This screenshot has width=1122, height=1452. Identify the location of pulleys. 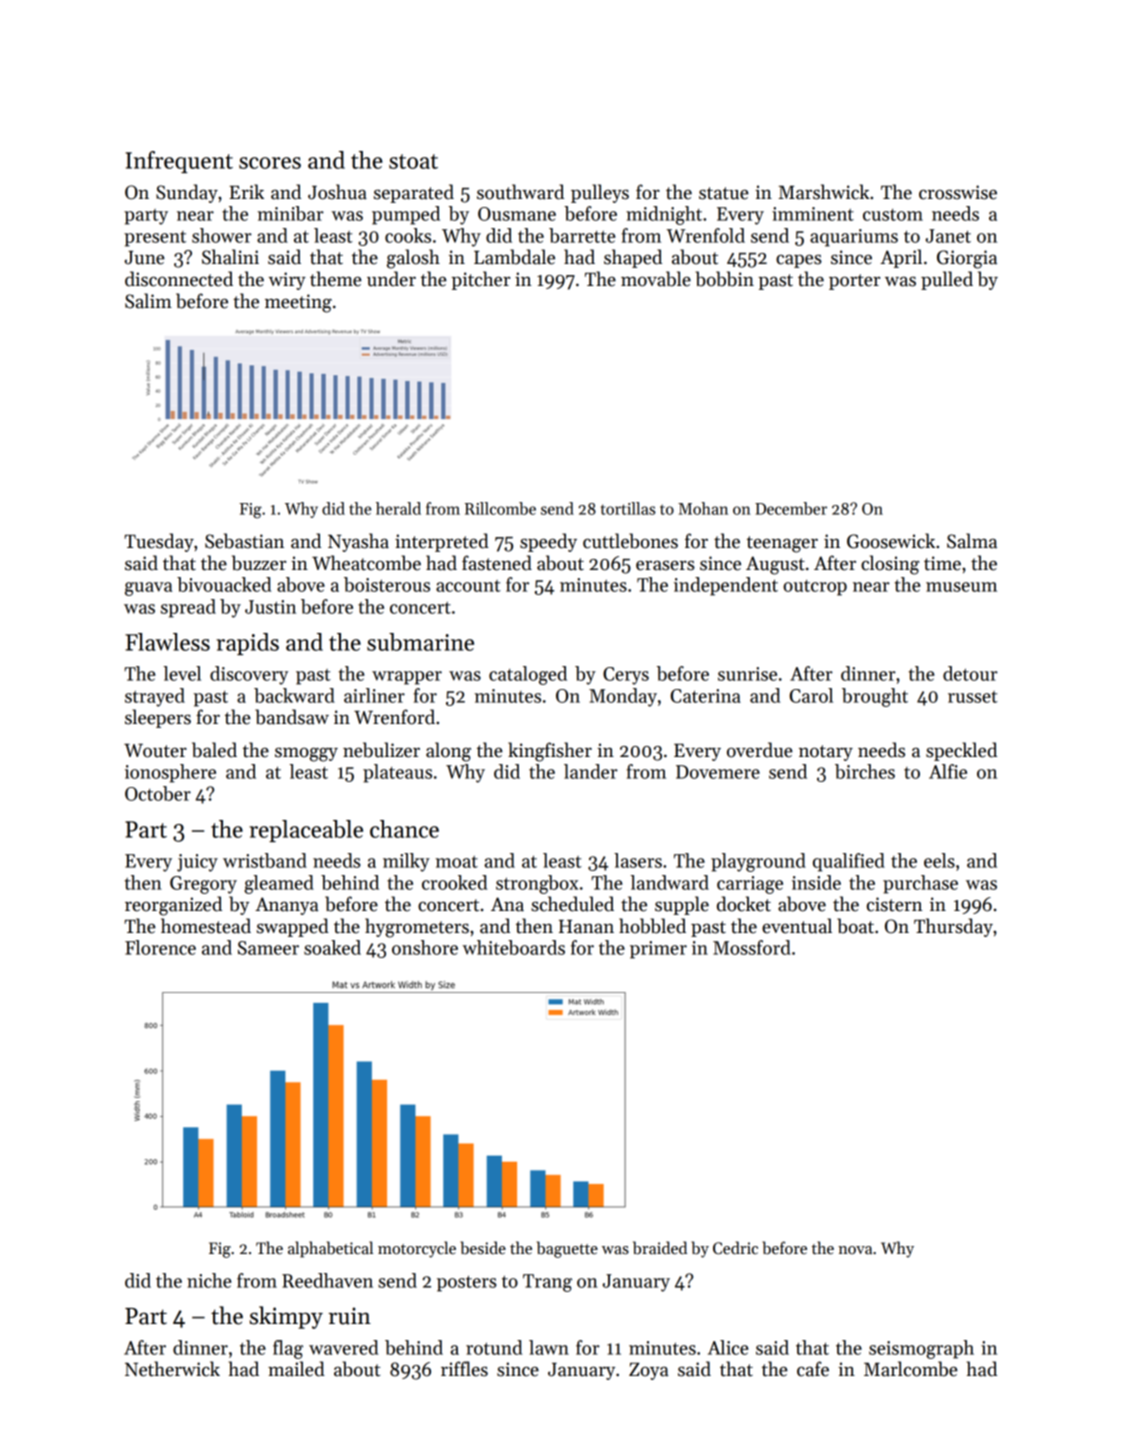
(600, 193).
